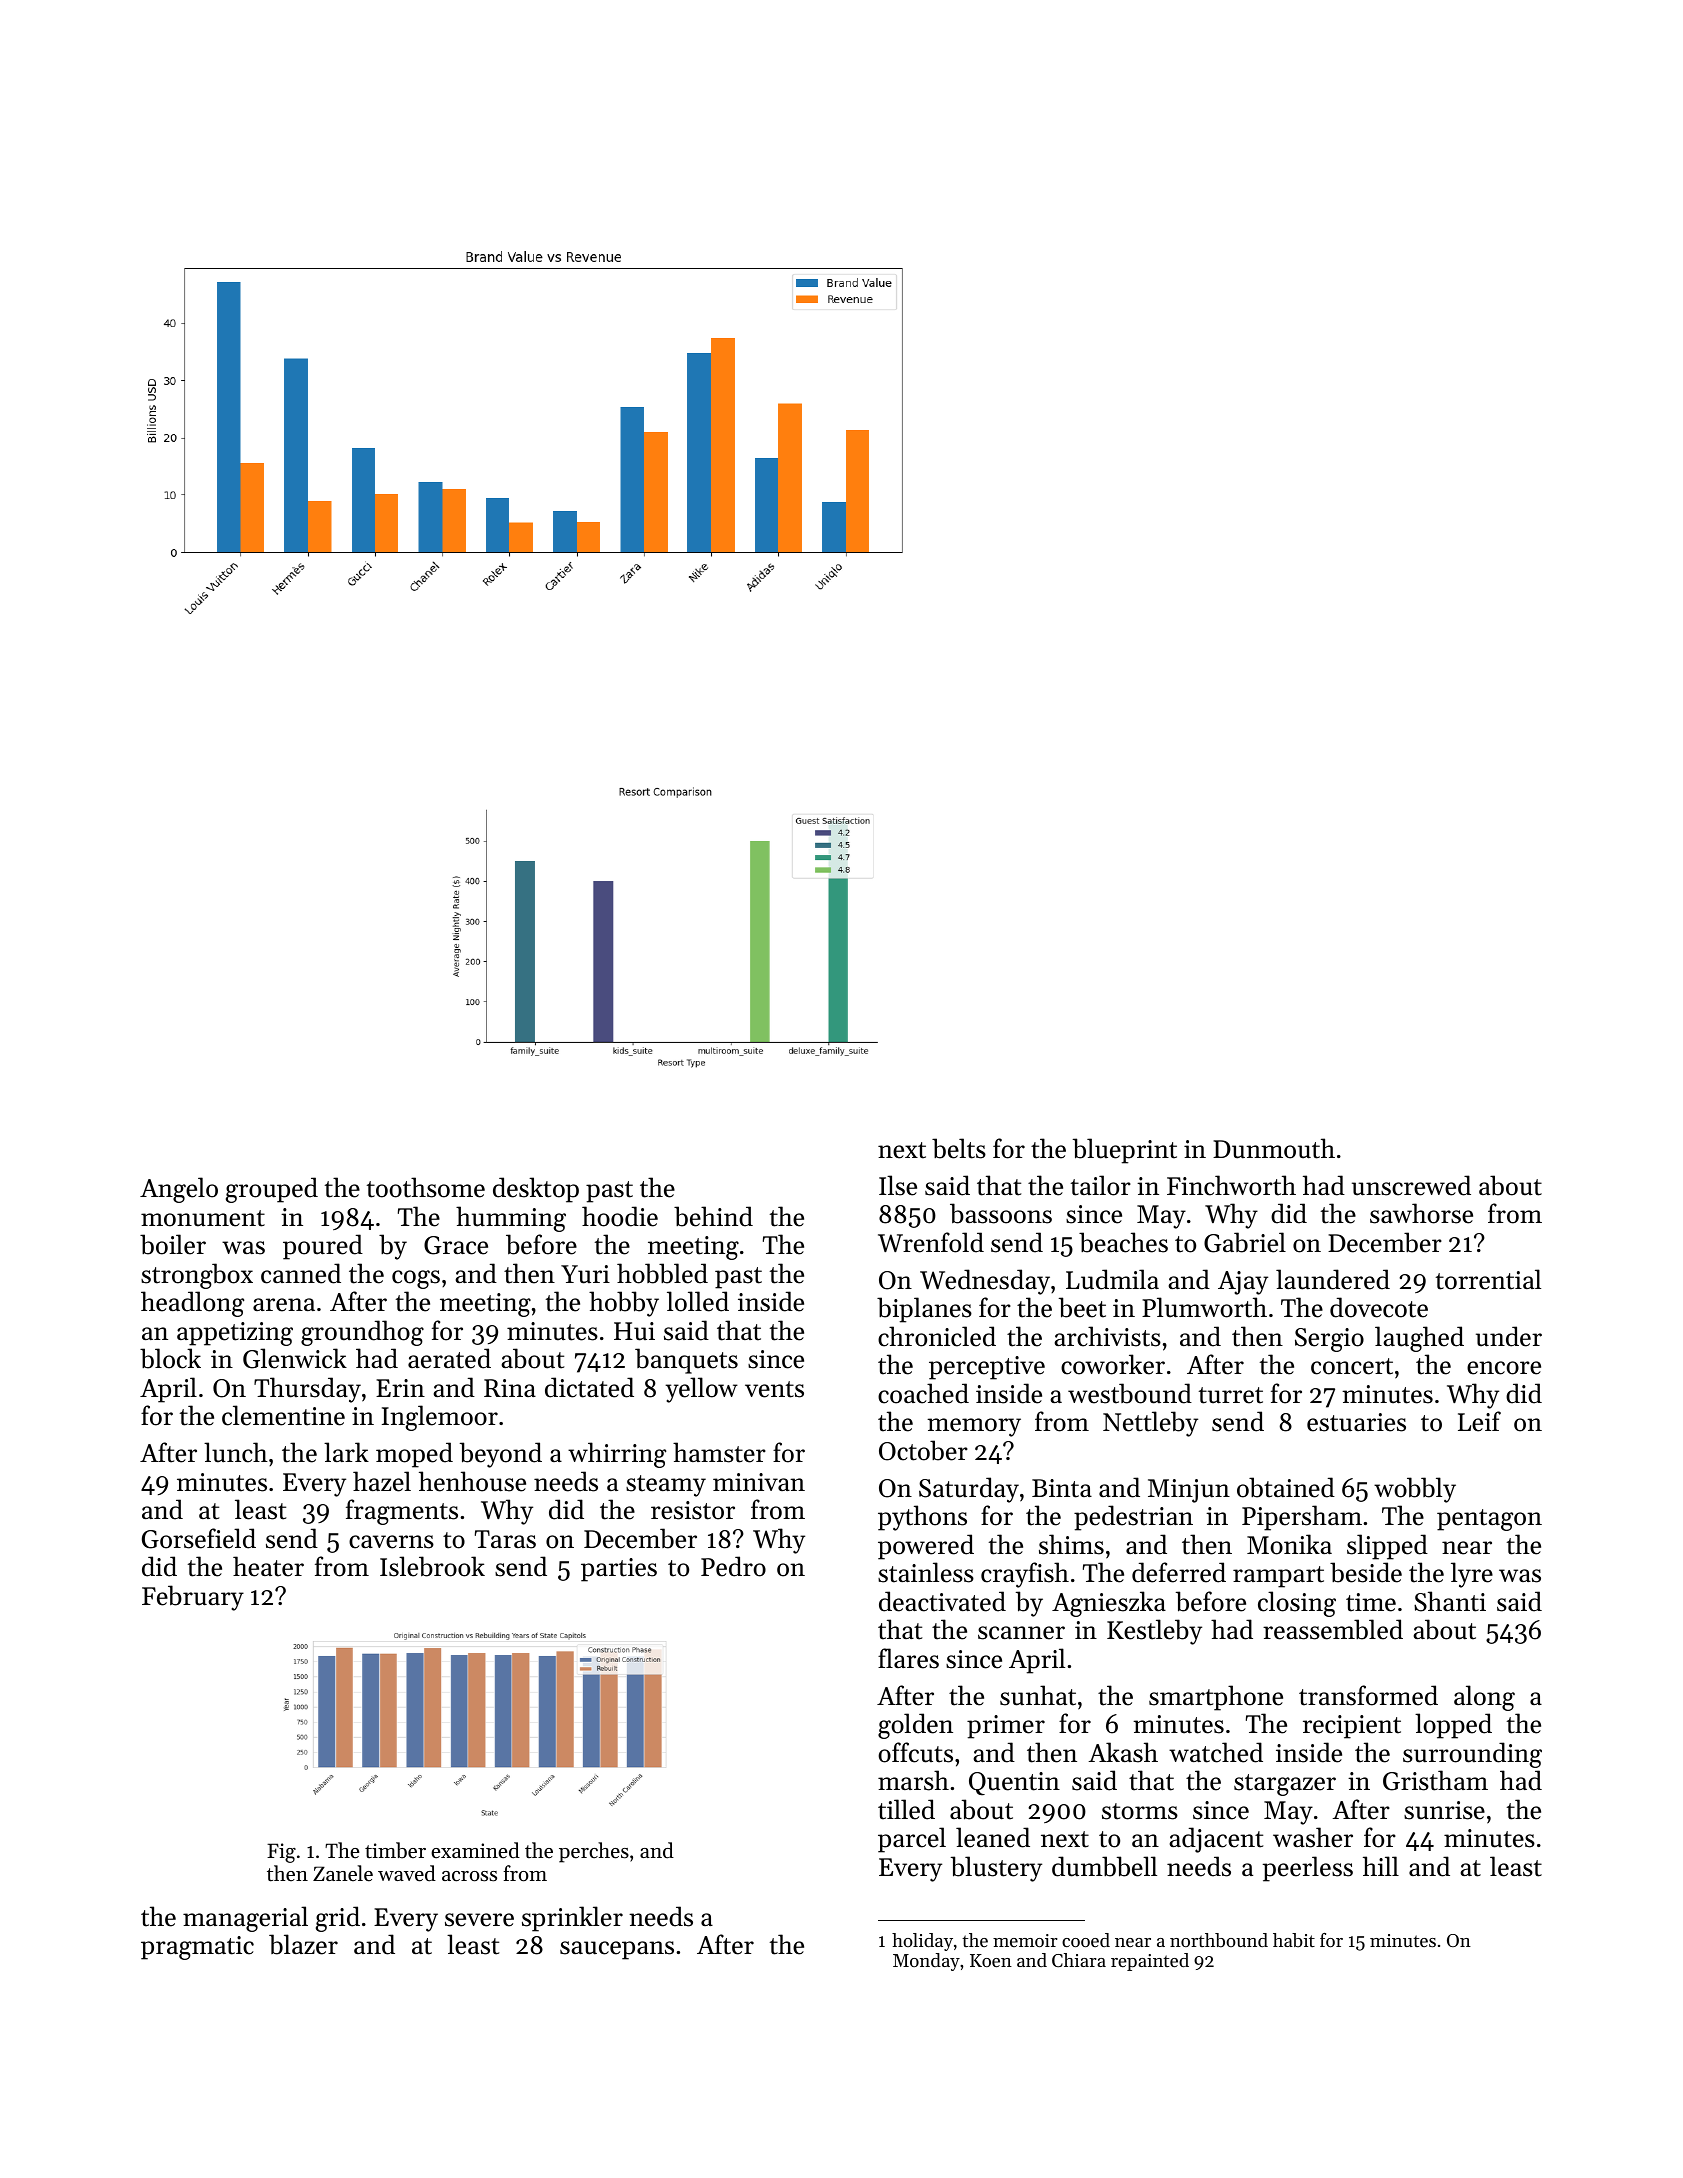 This screenshot has height=2178, width=1683. Describe the element at coordinates (479, 1920) in the screenshot. I see `severe` at that location.
